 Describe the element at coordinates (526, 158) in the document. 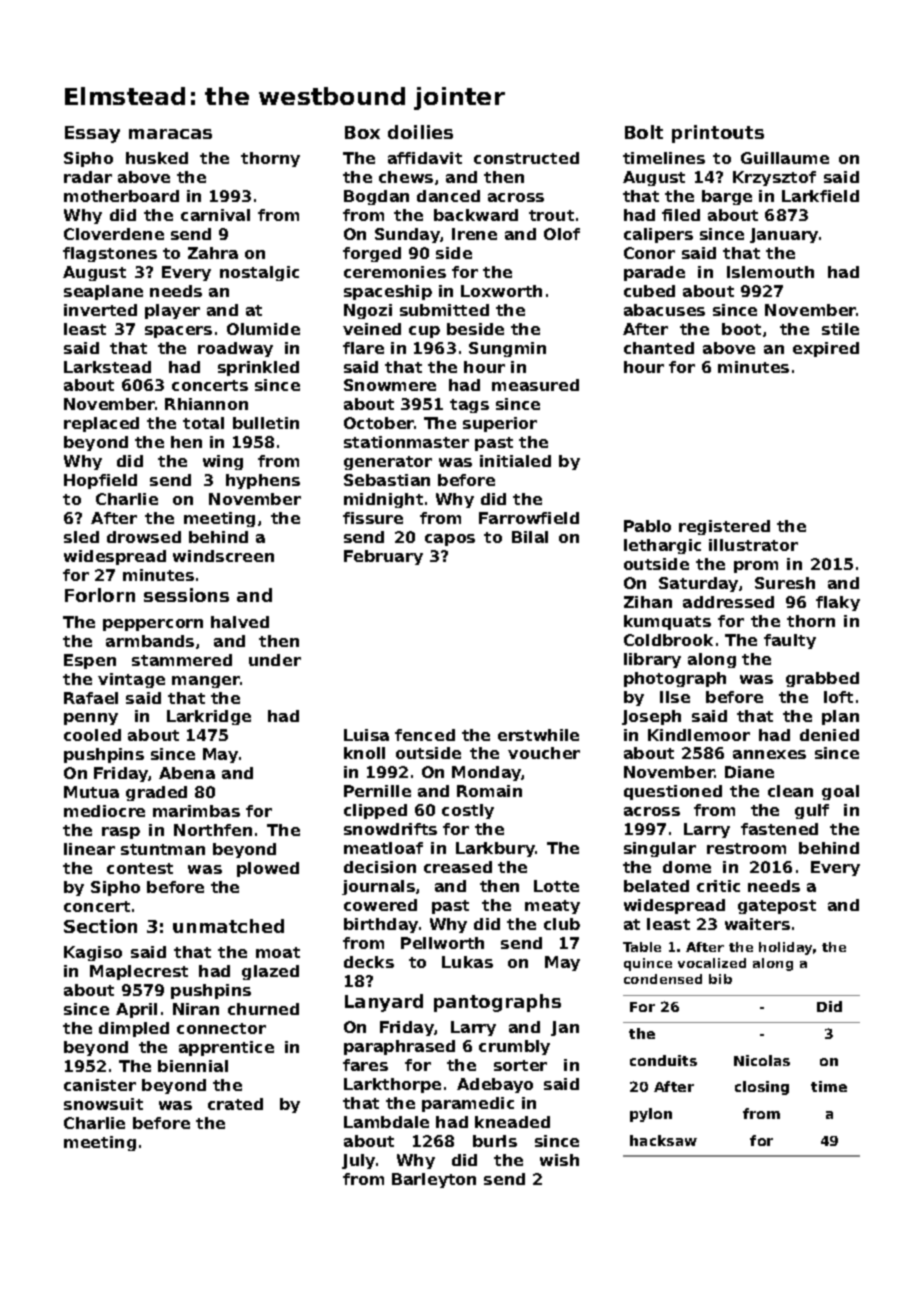

I see `constructed` at that location.
